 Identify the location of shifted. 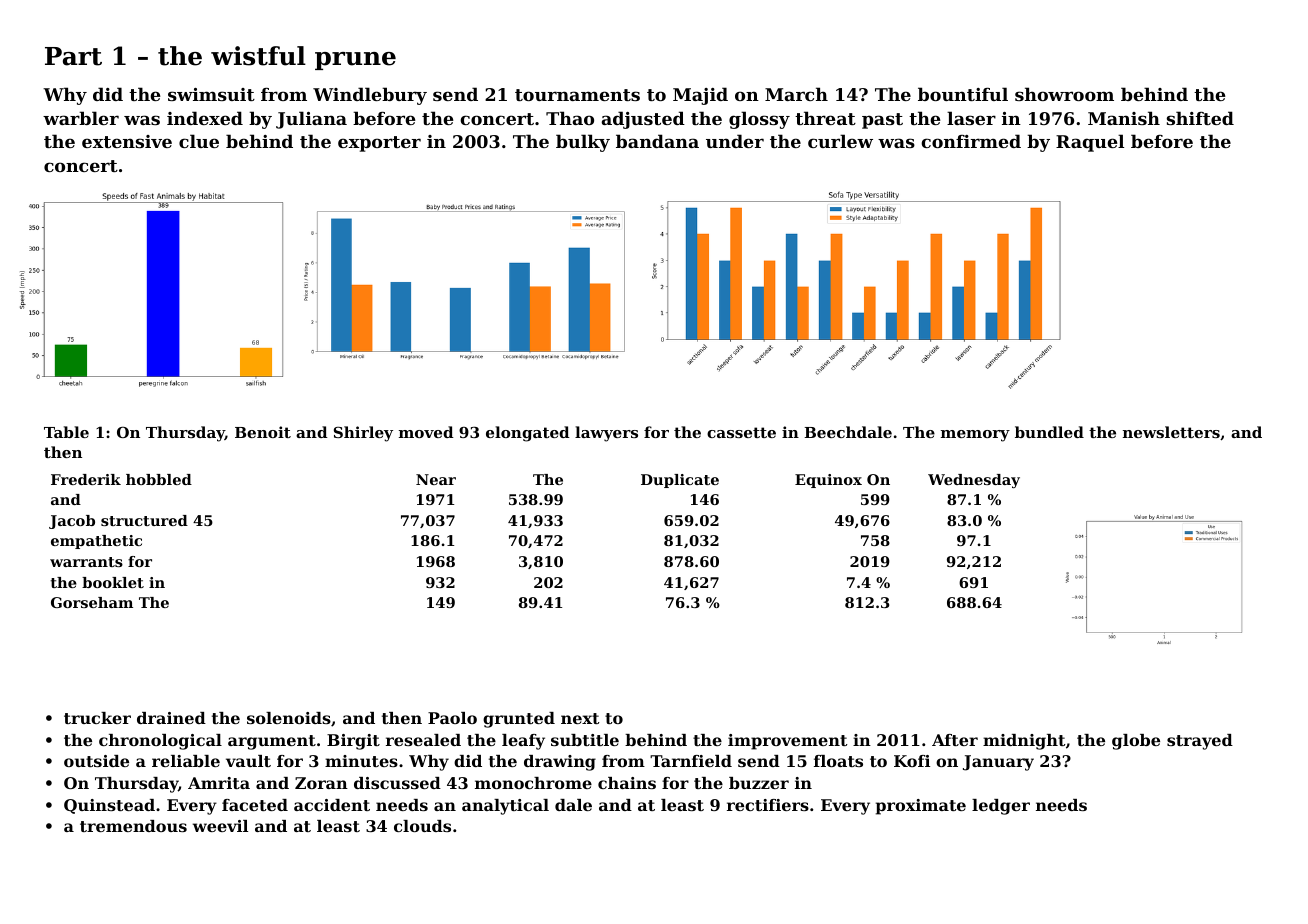
(1200, 118).
